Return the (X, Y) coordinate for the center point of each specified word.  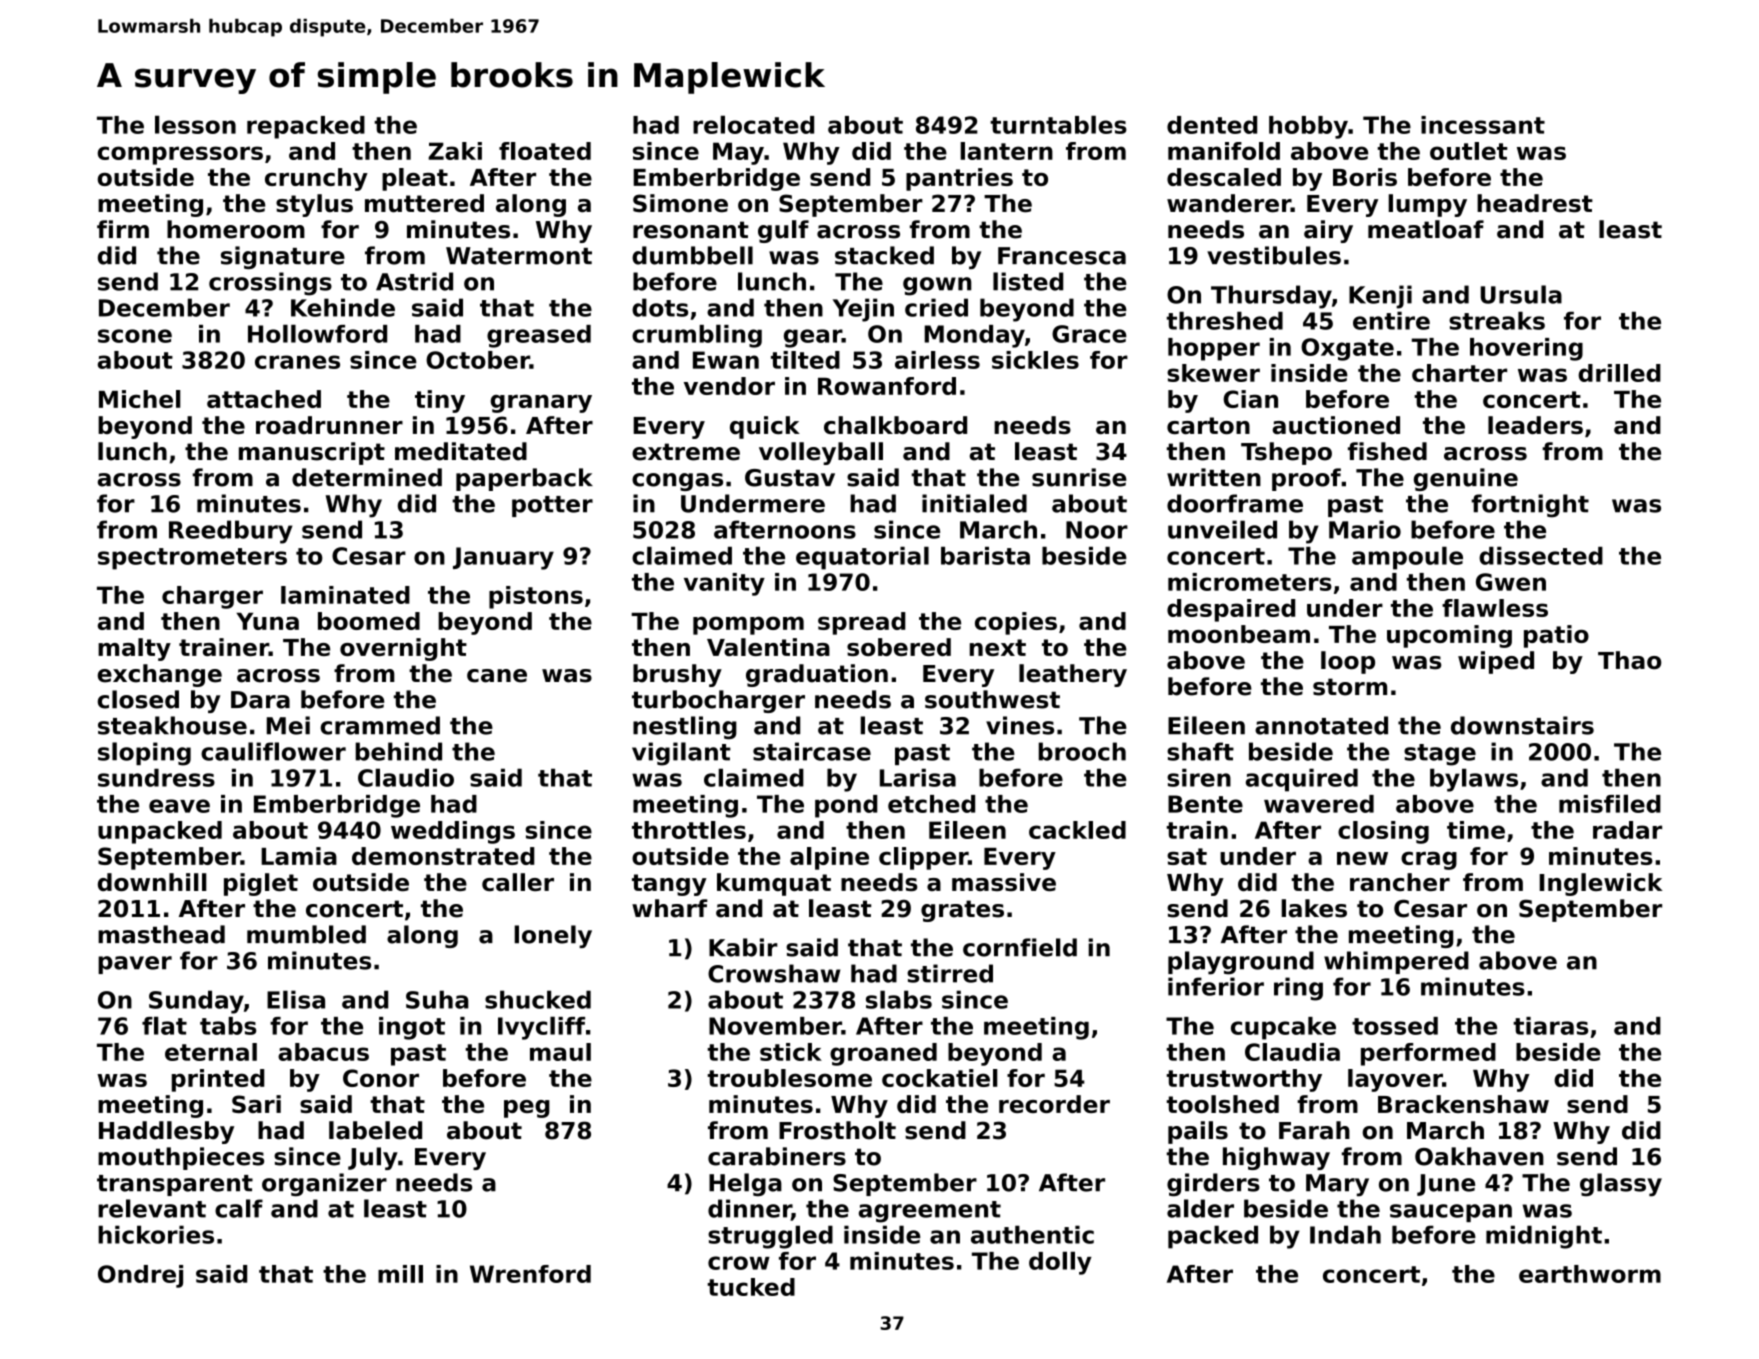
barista (985, 556)
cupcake (1283, 1028)
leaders (1535, 425)
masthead (161, 934)
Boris (1365, 177)
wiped (1496, 662)
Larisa (918, 777)
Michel (140, 399)
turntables (1058, 124)
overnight (403, 649)
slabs (899, 999)
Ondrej (140, 1276)
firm (123, 229)
